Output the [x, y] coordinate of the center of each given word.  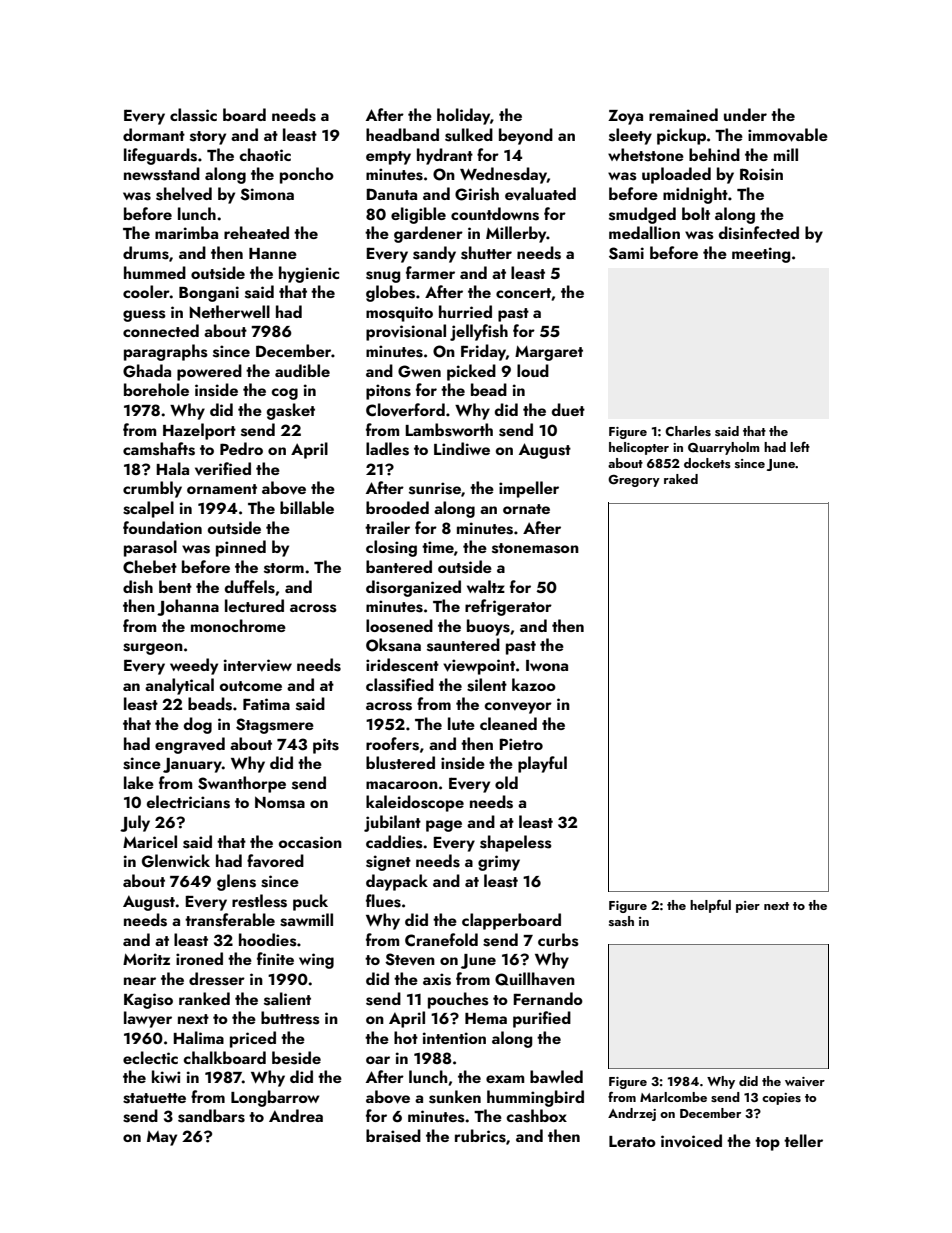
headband [402, 134]
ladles [387, 449]
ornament [222, 489]
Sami [626, 253]
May [162, 1138]
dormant [154, 134]
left [800, 446]
